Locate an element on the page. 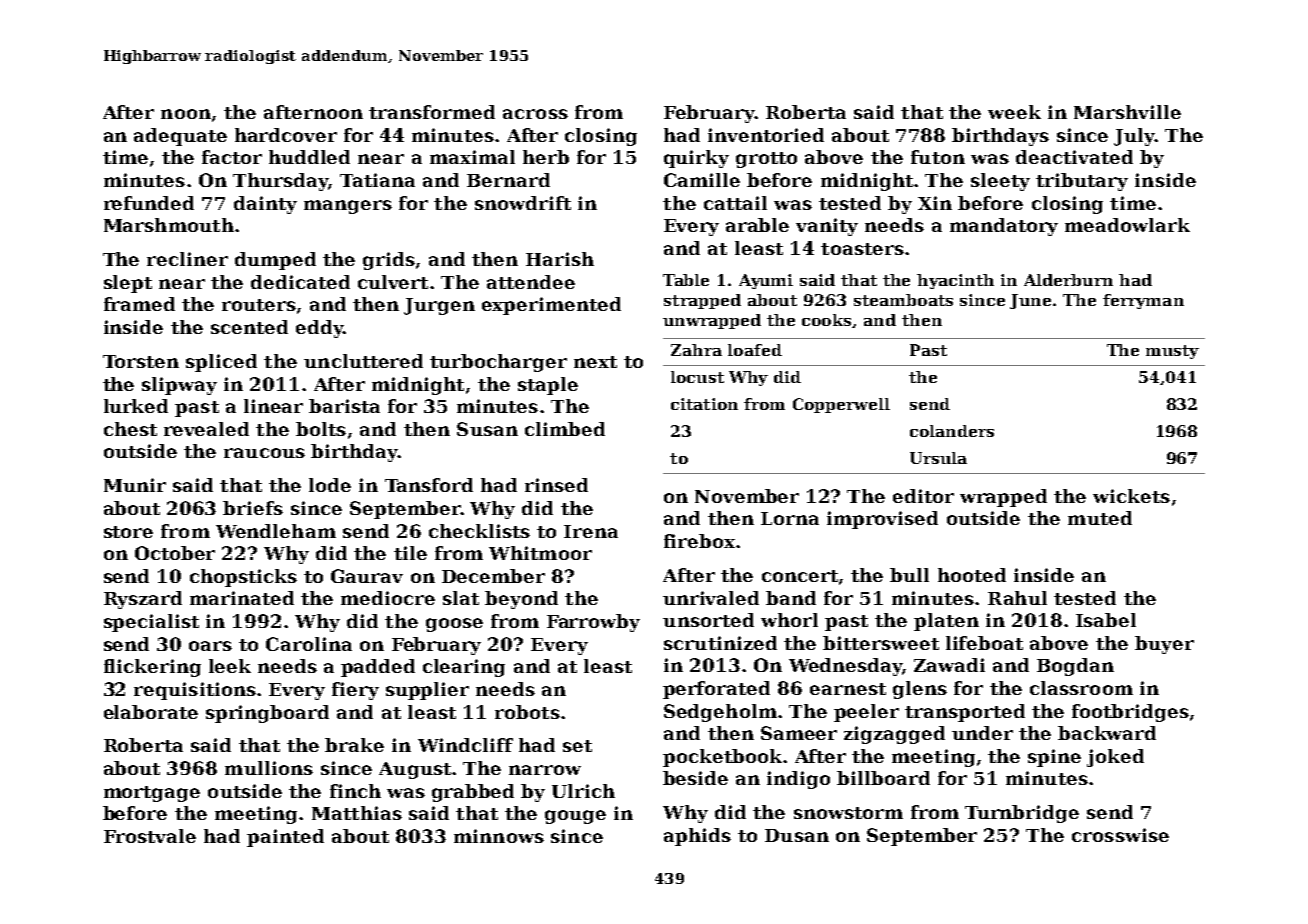 The image size is (1308, 924). Marshville is located at coordinates (1127, 112).
